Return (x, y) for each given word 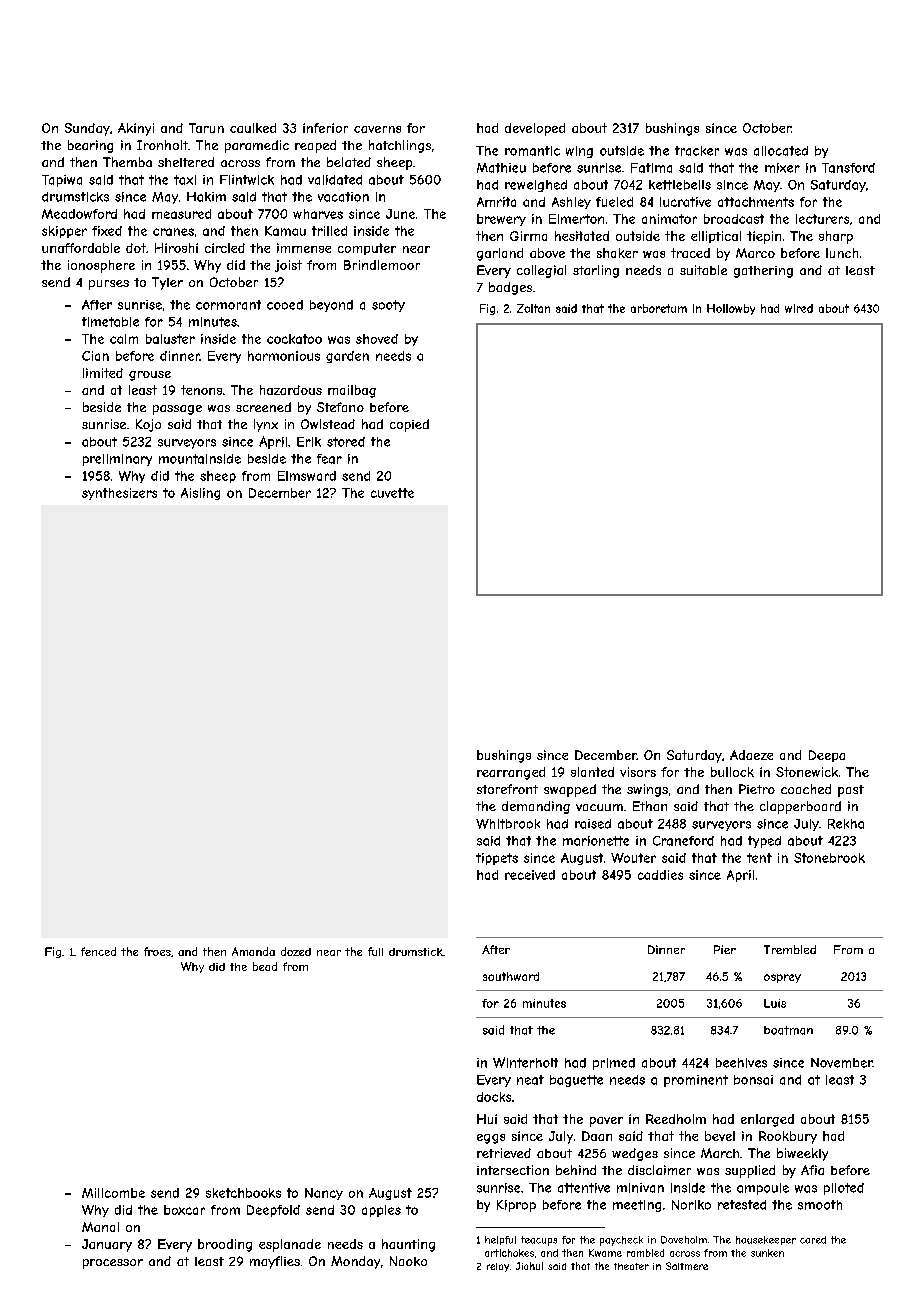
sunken (767, 1253)
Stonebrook (829, 858)
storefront (507, 789)
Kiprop (516, 1206)
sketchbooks (243, 1193)
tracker (697, 151)
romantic (532, 151)
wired (799, 308)
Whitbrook (508, 824)
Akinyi (136, 129)
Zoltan (533, 308)
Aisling (200, 494)
